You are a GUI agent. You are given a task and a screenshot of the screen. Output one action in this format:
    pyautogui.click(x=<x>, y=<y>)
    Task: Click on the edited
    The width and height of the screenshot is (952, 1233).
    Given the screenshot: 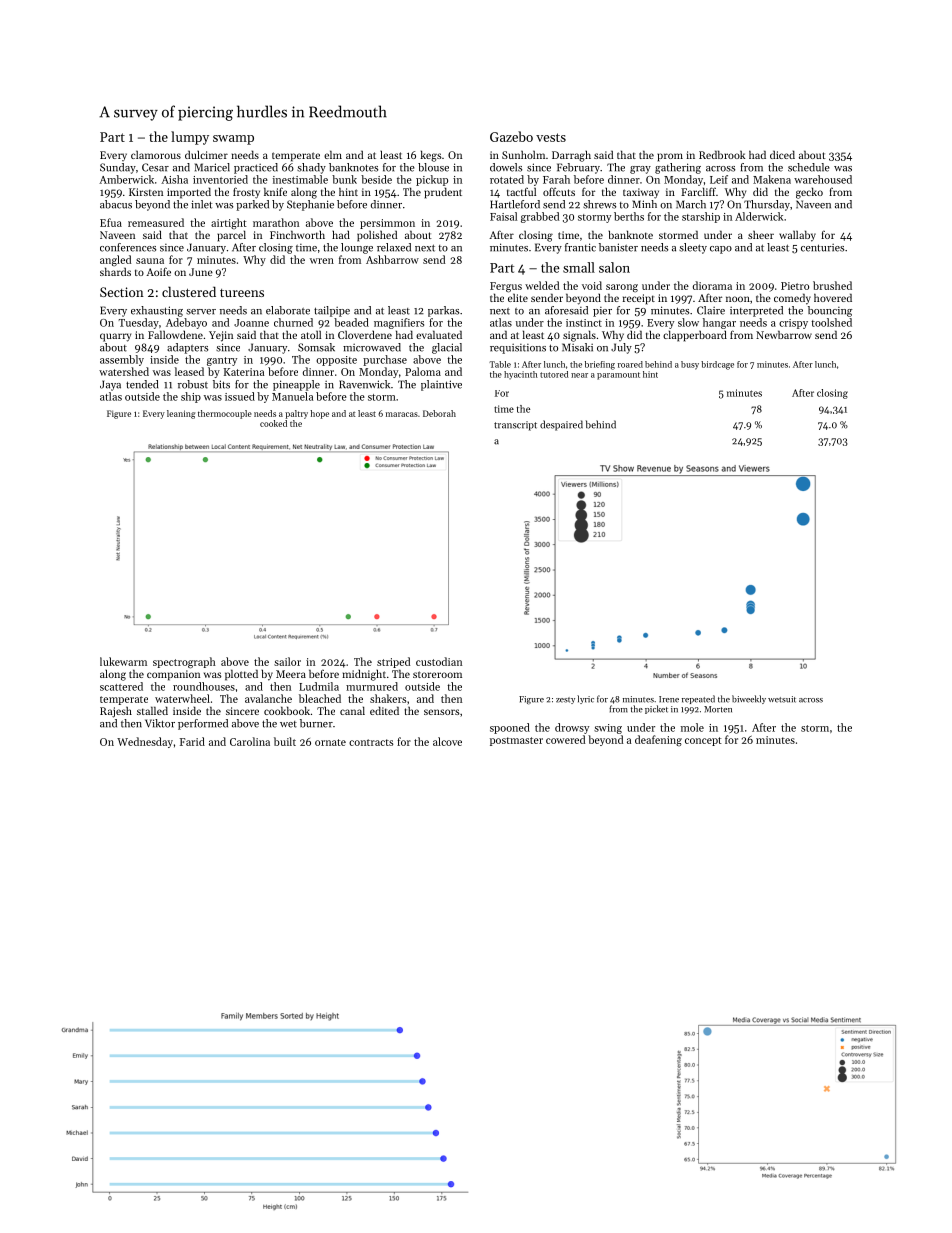 What is the action you would take?
    pyautogui.click(x=384, y=710)
